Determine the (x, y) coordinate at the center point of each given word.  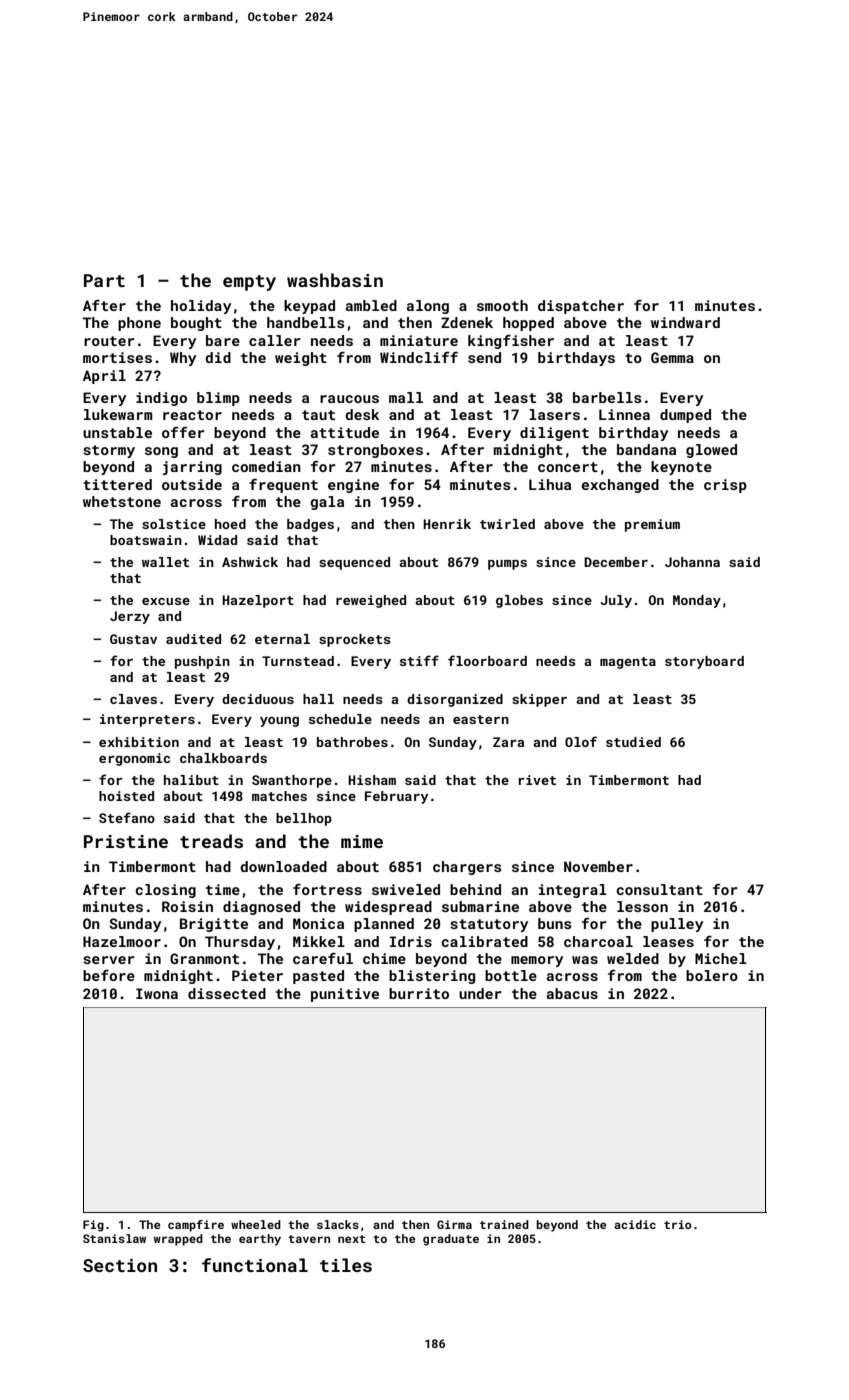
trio (677, 1224)
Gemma (672, 357)
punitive (345, 995)
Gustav (133, 639)
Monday (697, 601)
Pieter (257, 975)
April (104, 377)
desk (362, 414)
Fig (93, 1226)
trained (504, 1224)
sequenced (354, 563)
